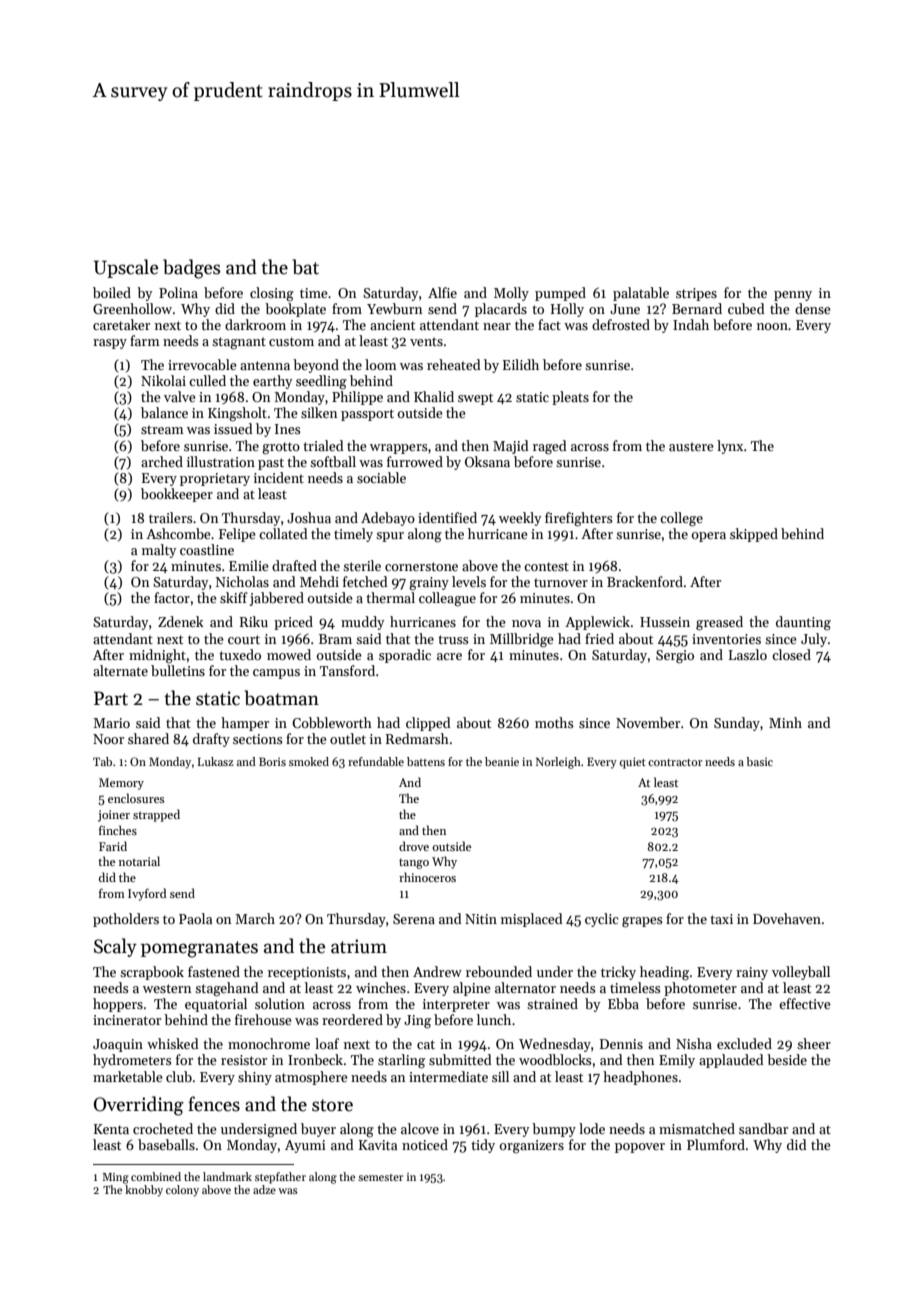  What do you see at coordinates (115, 947) in the screenshot?
I see `Scaly` at bounding box center [115, 947].
